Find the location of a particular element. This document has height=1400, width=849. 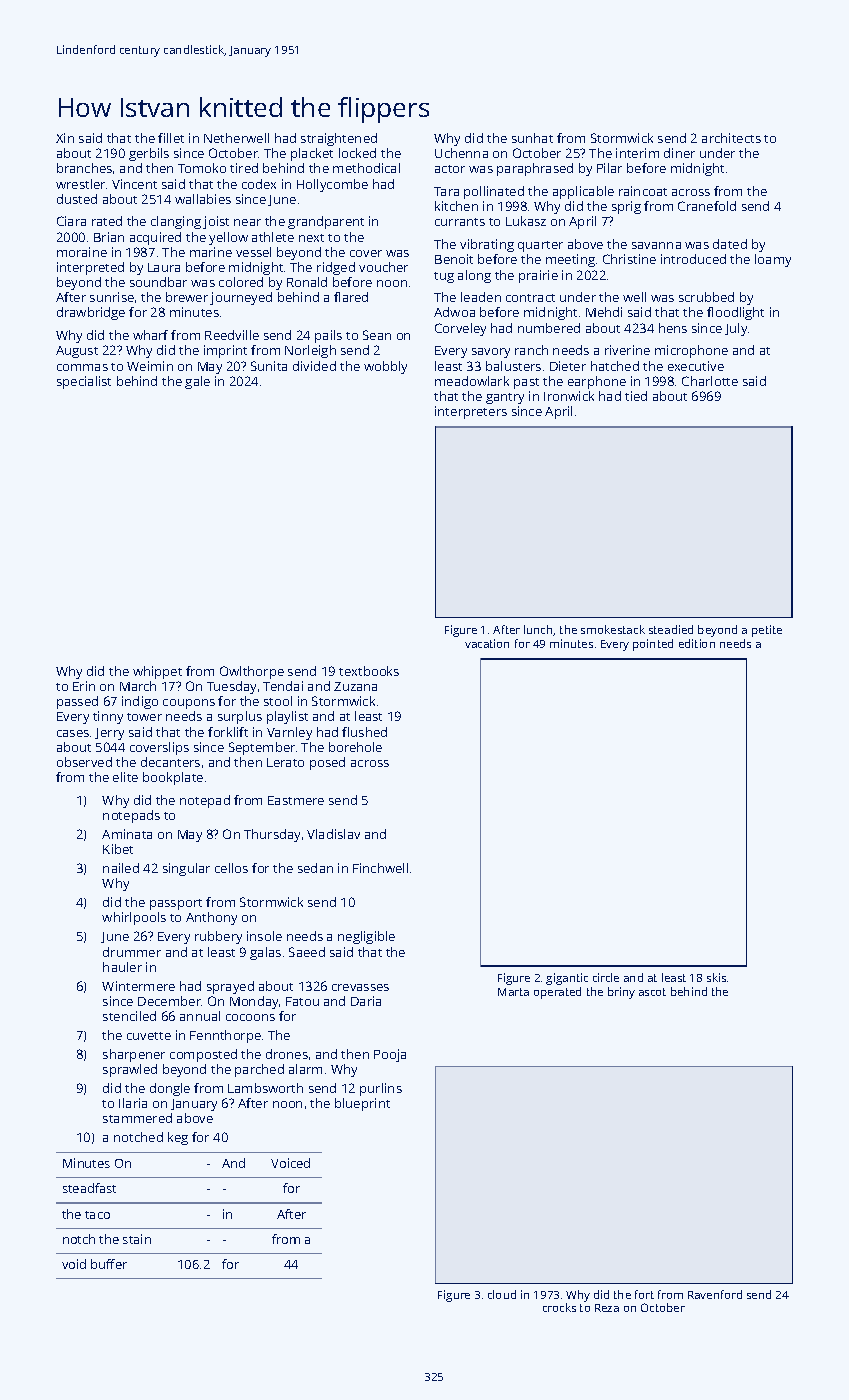

pointed is located at coordinates (653, 645).
